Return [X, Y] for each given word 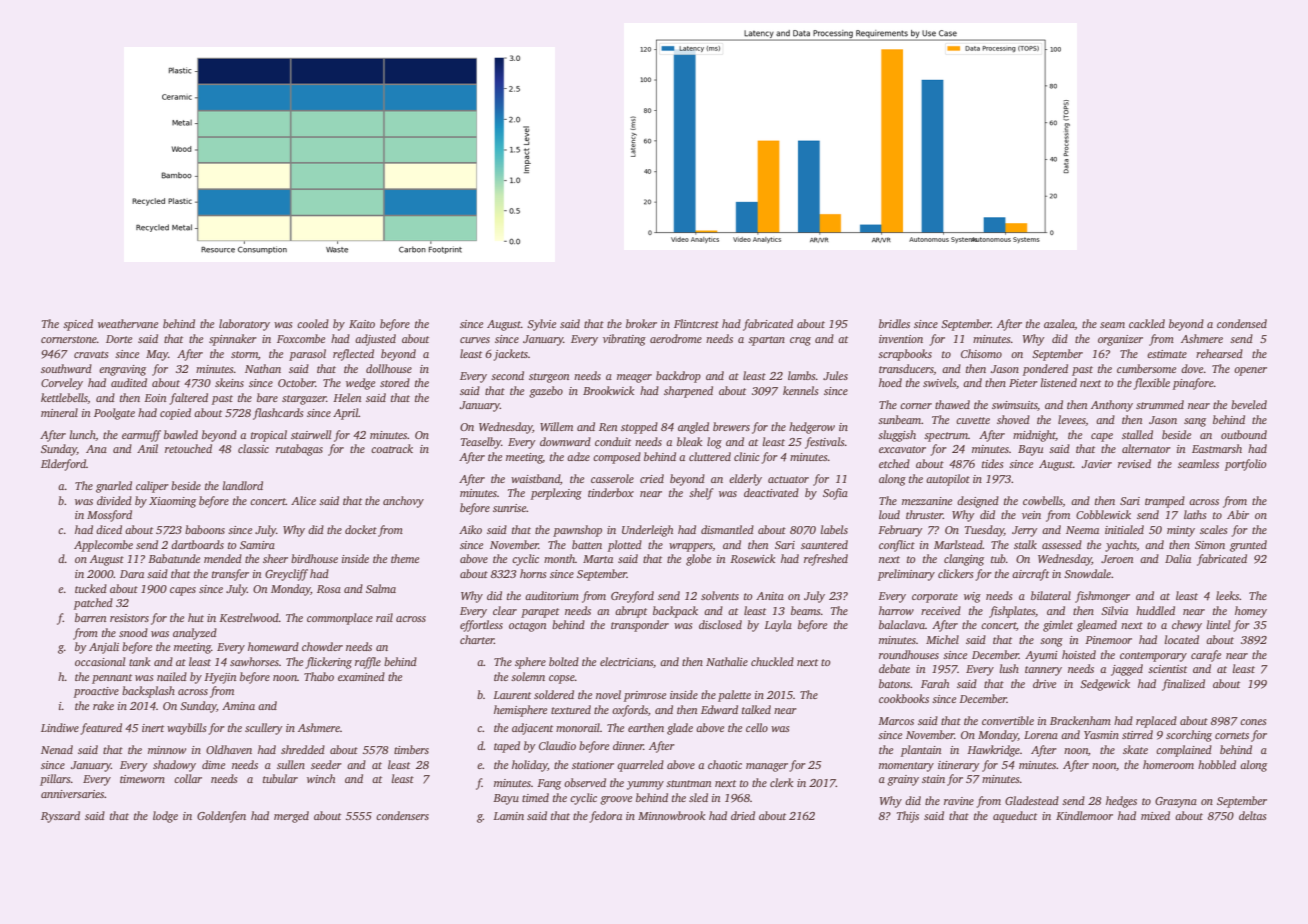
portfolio [1246, 465]
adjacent [532, 729]
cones [1253, 722]
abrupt [631, 612]
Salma [381, 588]
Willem [556, 426]
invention [901, 339]
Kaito [362, 324]
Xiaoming [172, 502]
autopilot [948, 480]
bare [267, 397]
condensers [402, 815]
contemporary [1153, 657]
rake [103, 705]
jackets [510, 355]
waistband [535, 478]
